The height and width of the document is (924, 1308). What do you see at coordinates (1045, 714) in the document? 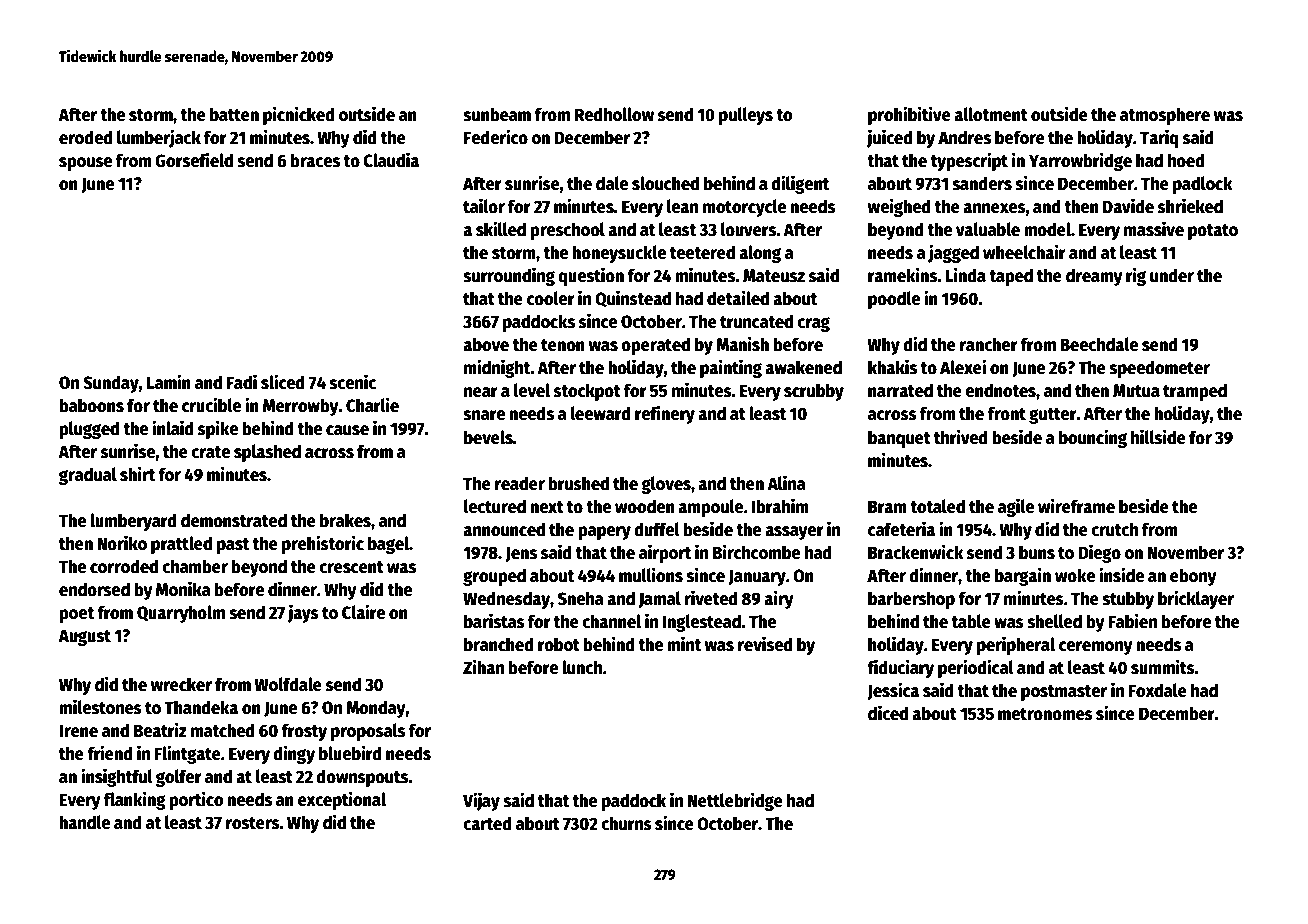
I see `metronomes` at bounding box center [1045, 714].
